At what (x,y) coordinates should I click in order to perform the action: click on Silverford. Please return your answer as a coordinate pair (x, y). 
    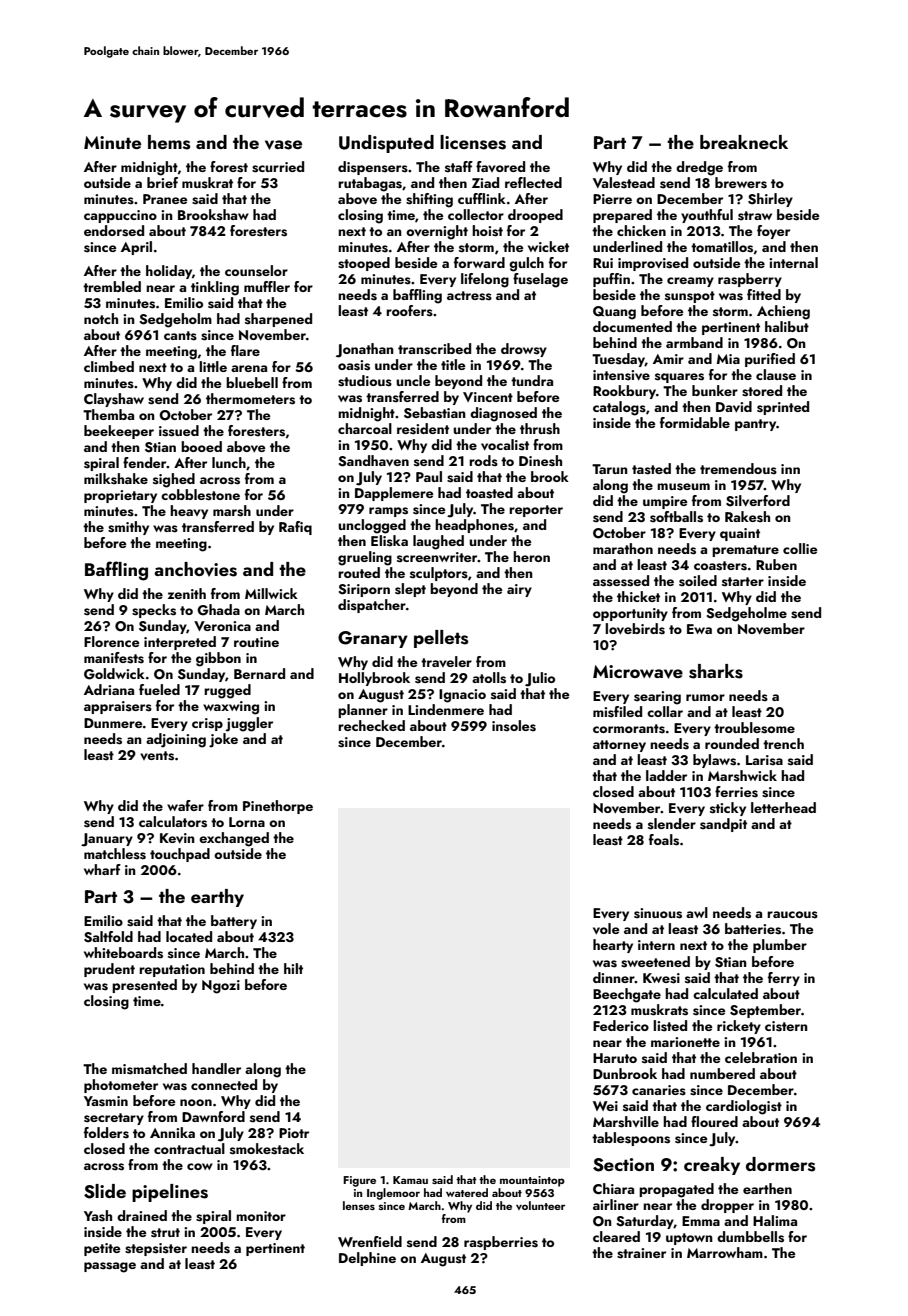
    Looking at the image, I should click on (758, 501).
